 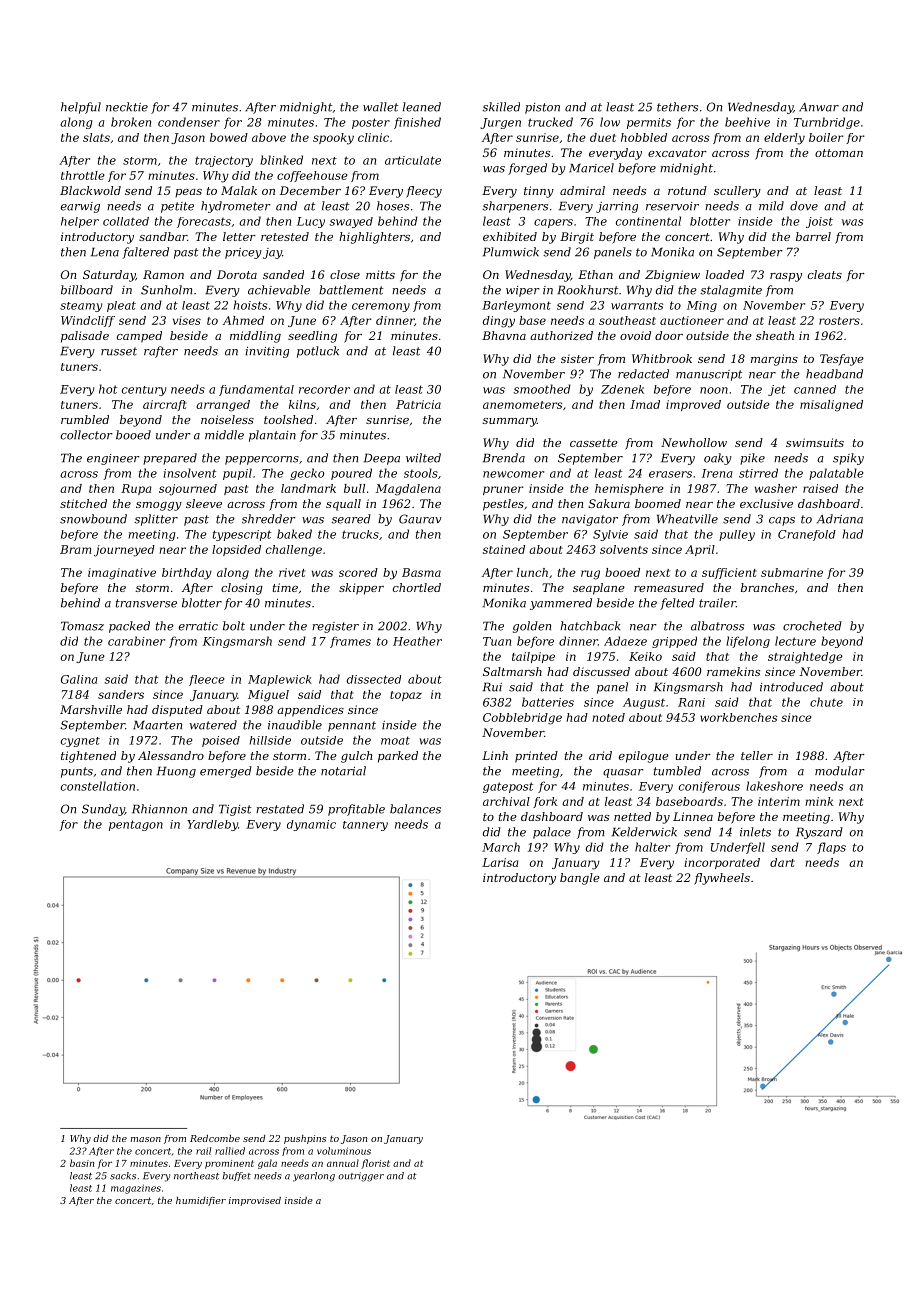 I want to click on mason, so click(x=146, y=1139).
